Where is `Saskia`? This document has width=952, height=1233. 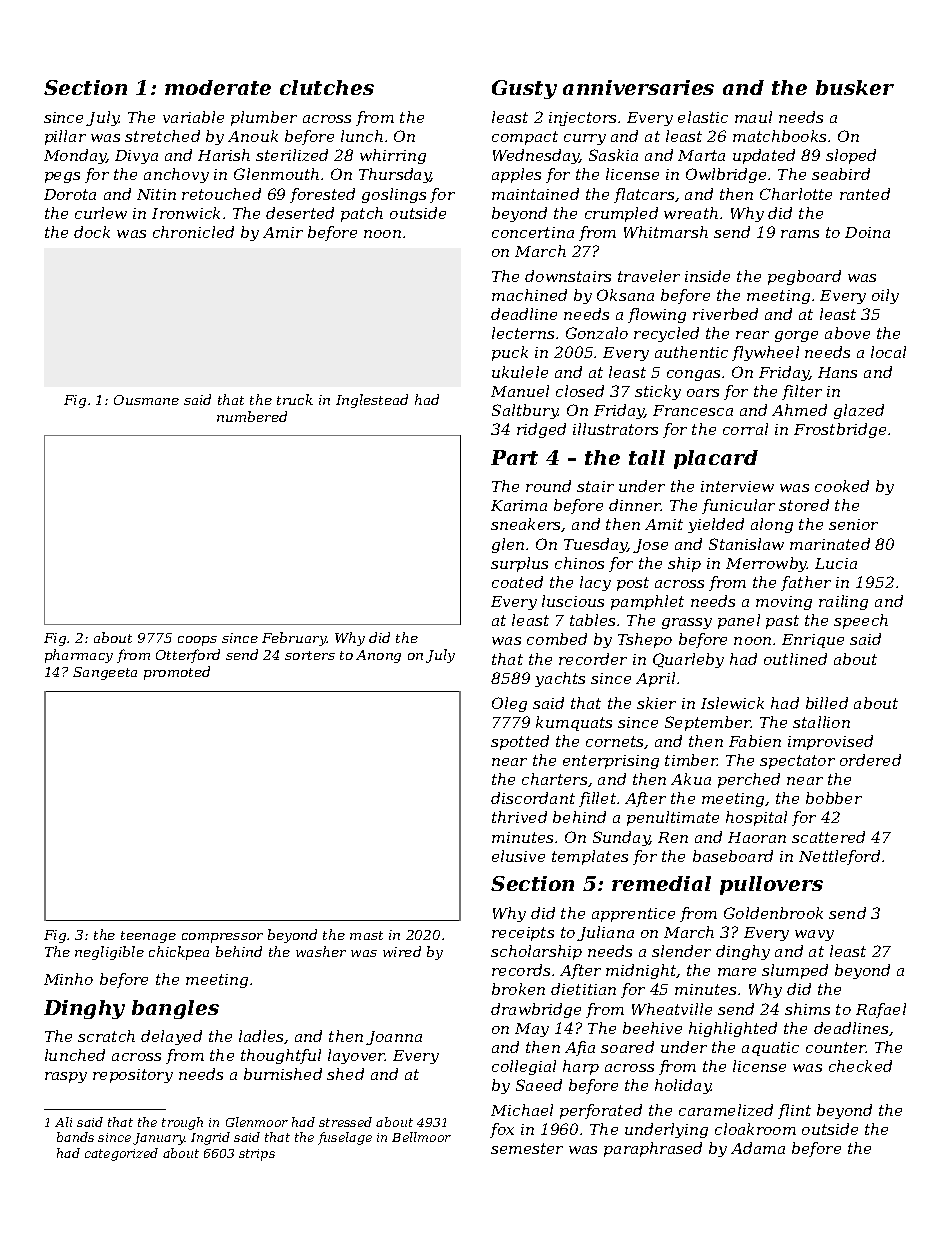
Saskia is located at coordinates (613, 155).
